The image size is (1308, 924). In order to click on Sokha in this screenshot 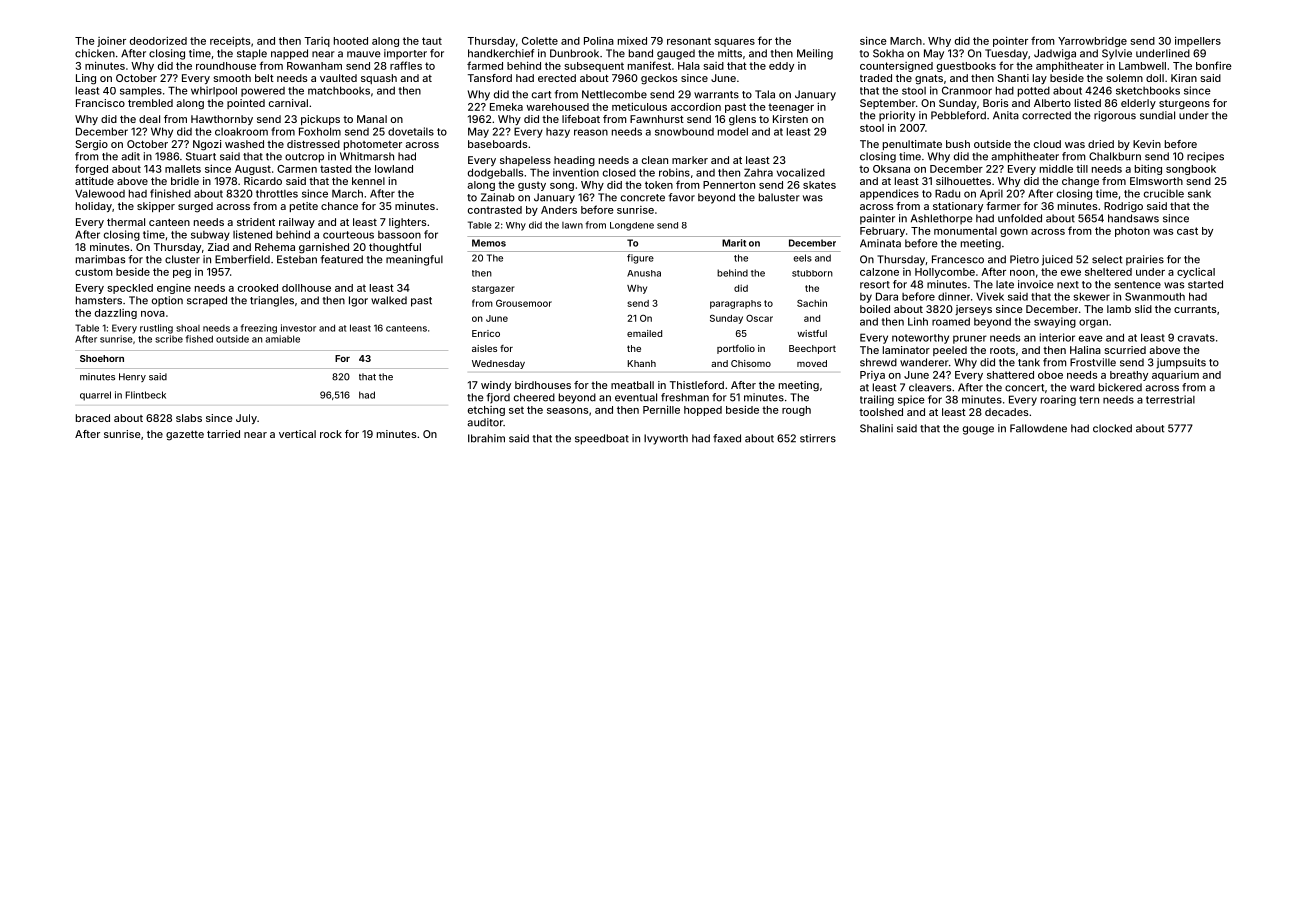, I will do `click(888, 53)`.
